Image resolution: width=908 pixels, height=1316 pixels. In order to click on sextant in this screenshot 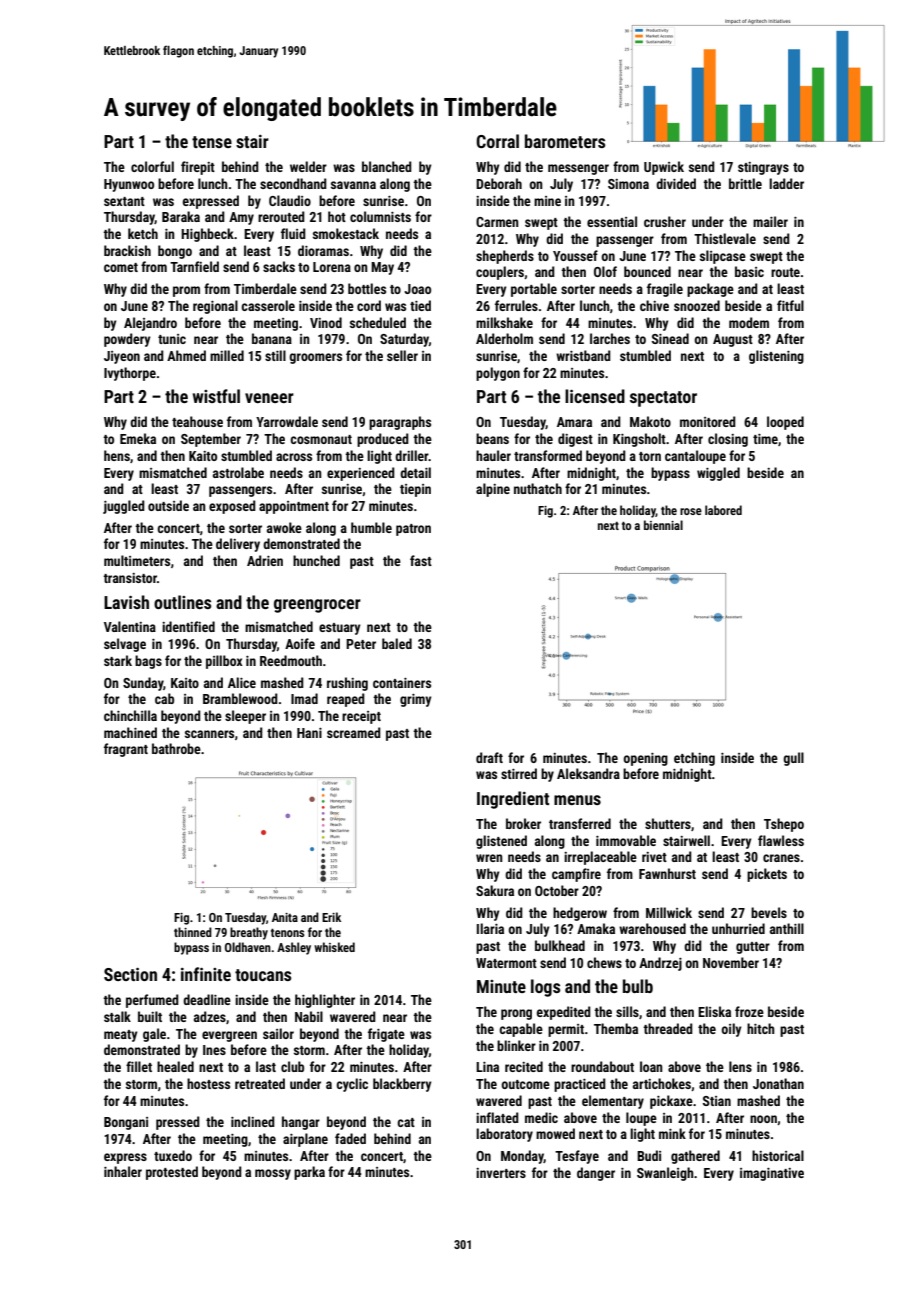, I will do `click(124, 201)`.
